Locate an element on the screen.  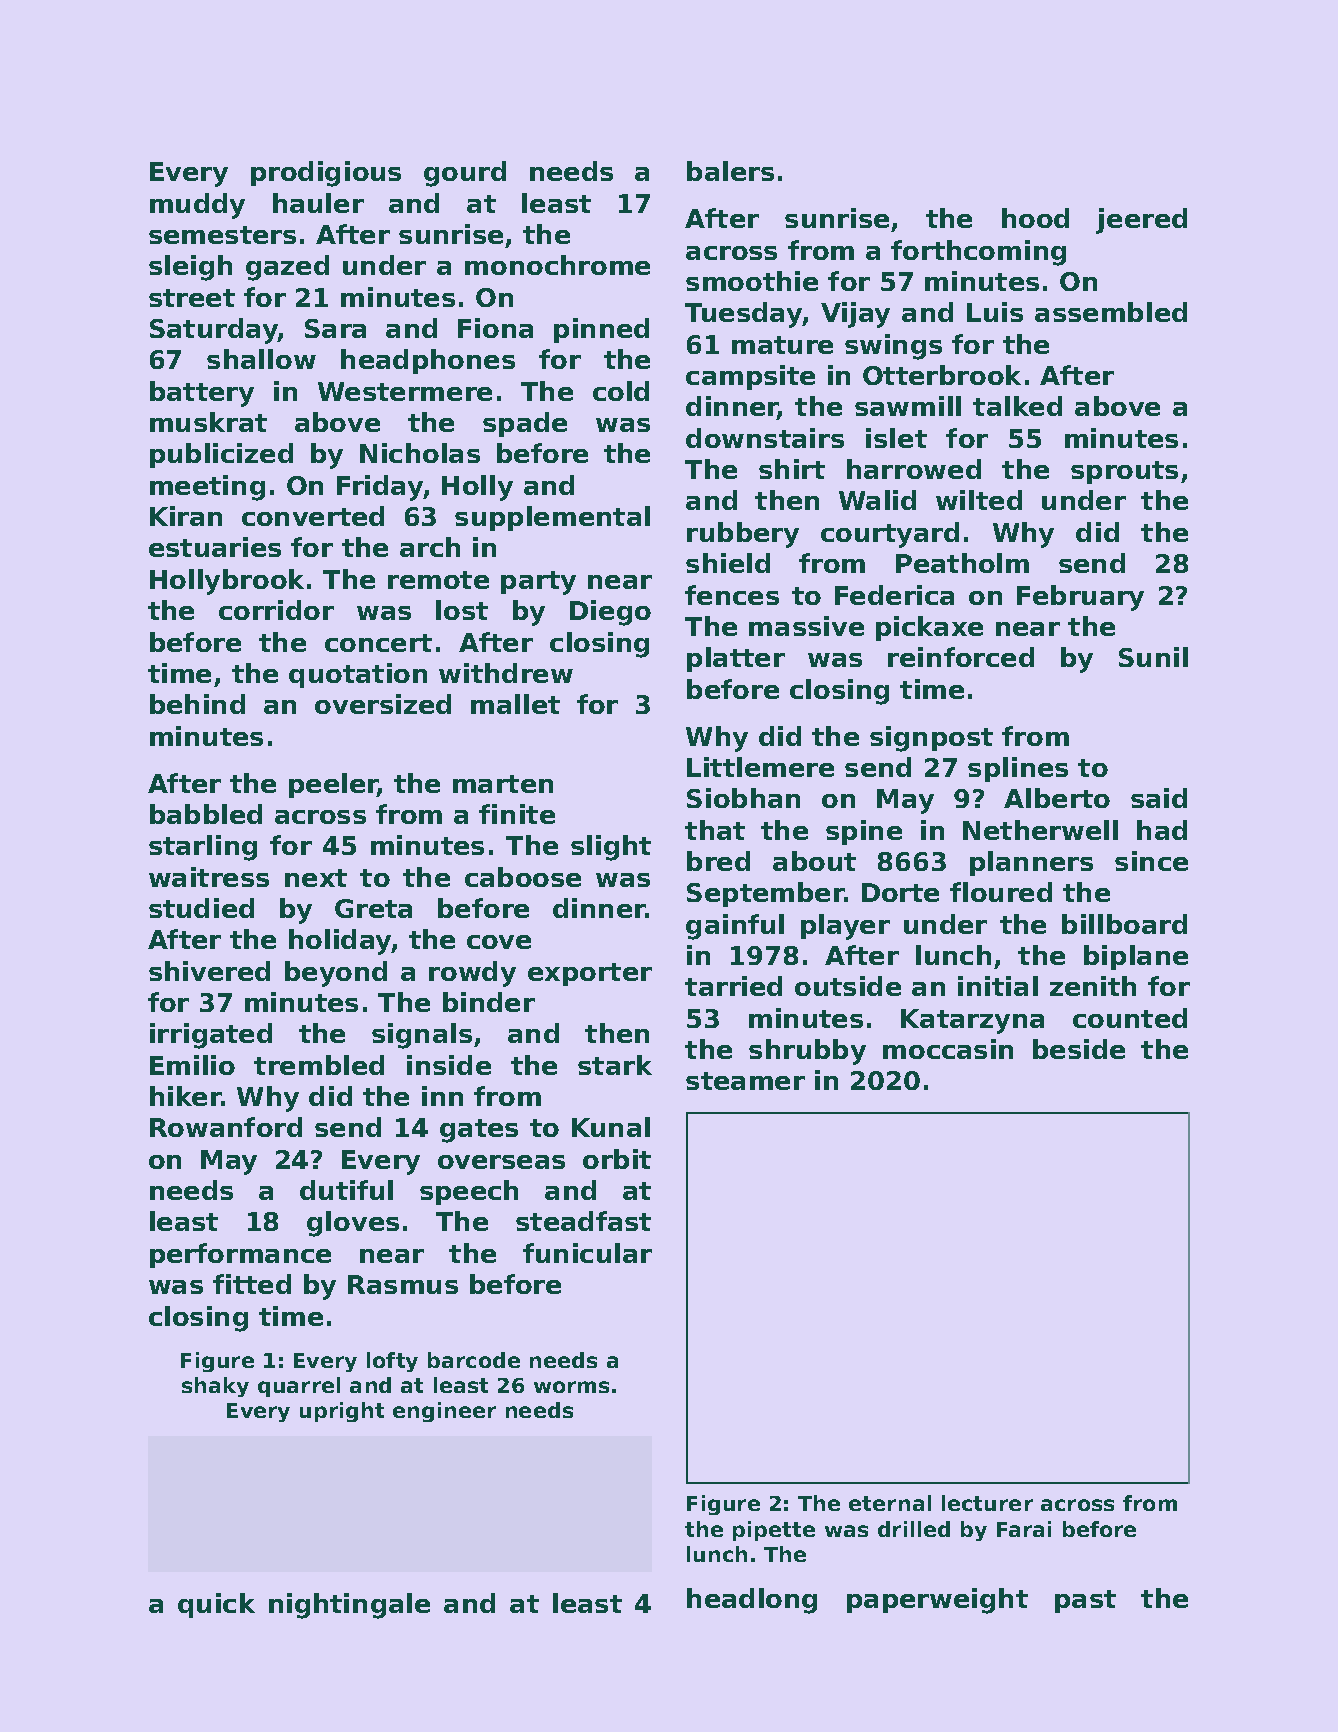
worms is located at coordinates (571, 1387).
